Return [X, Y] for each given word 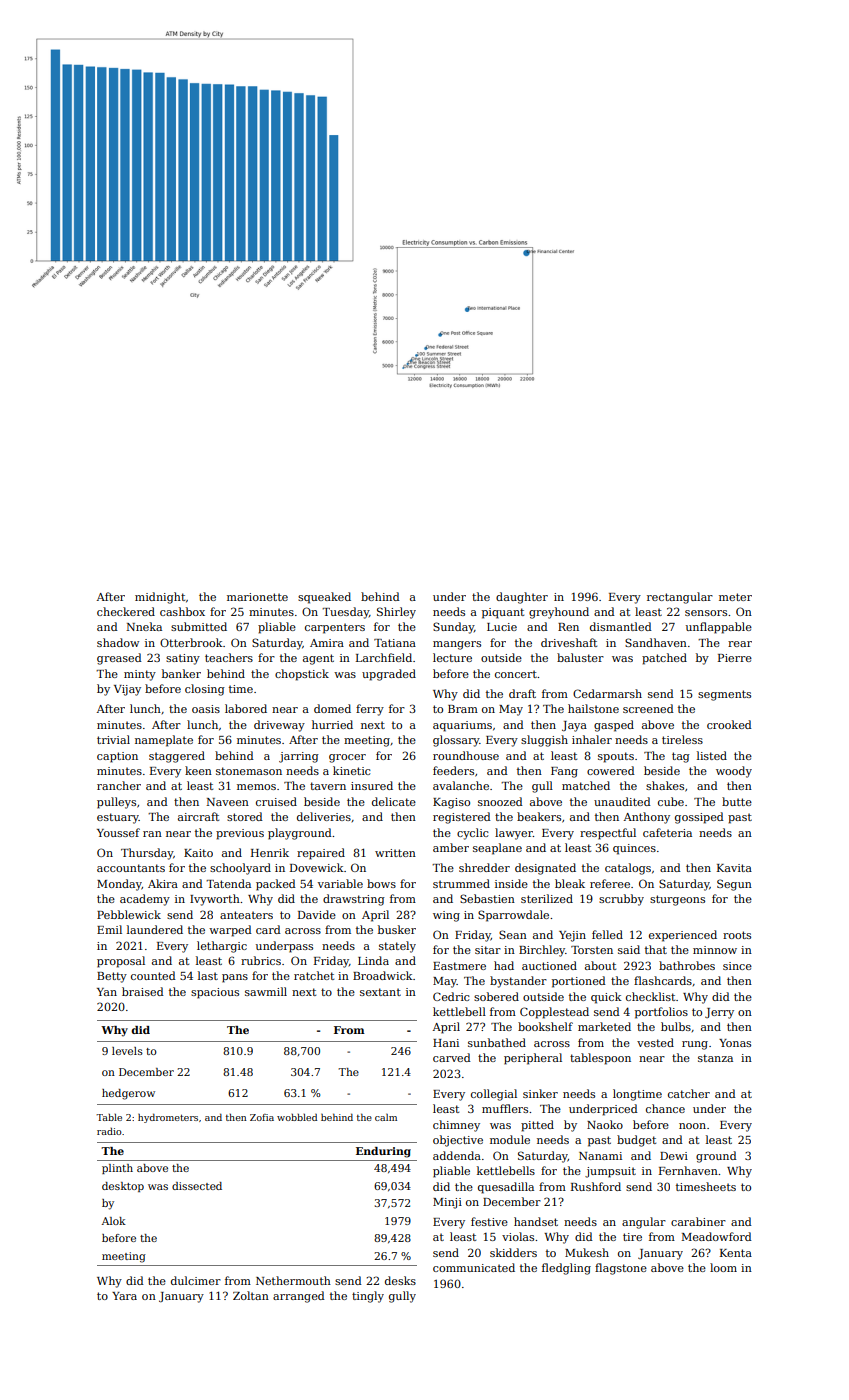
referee [610, 883]
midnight [160, 598]
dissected [197, 1186]
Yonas [735, 1043]
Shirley [396, 613]
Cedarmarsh [607, 693]
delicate [394, 801]
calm [386, 1117]
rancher [119, 785]
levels [127, 1051]
